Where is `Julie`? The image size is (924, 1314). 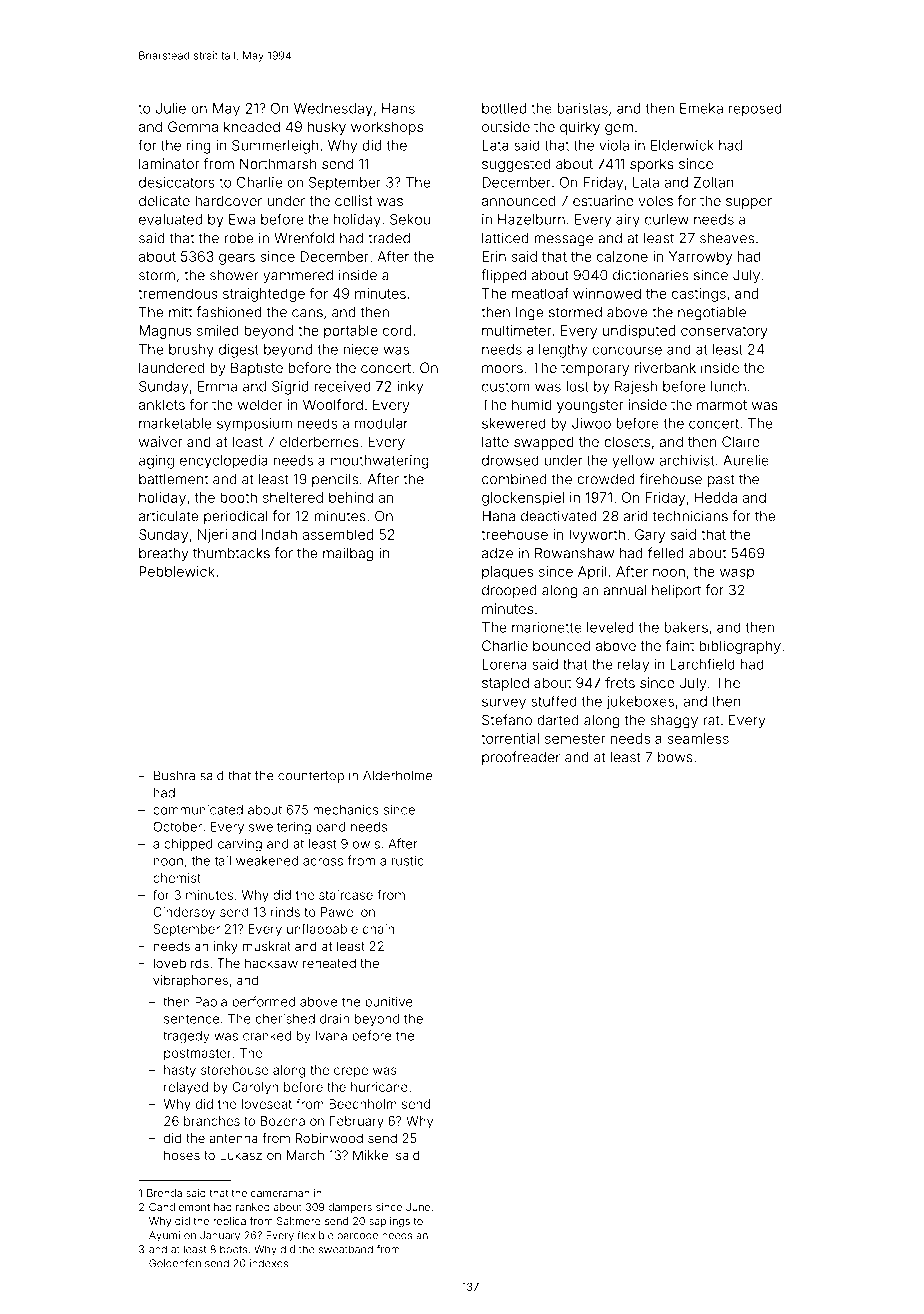 Julie is located at coordinates (171, 108).
